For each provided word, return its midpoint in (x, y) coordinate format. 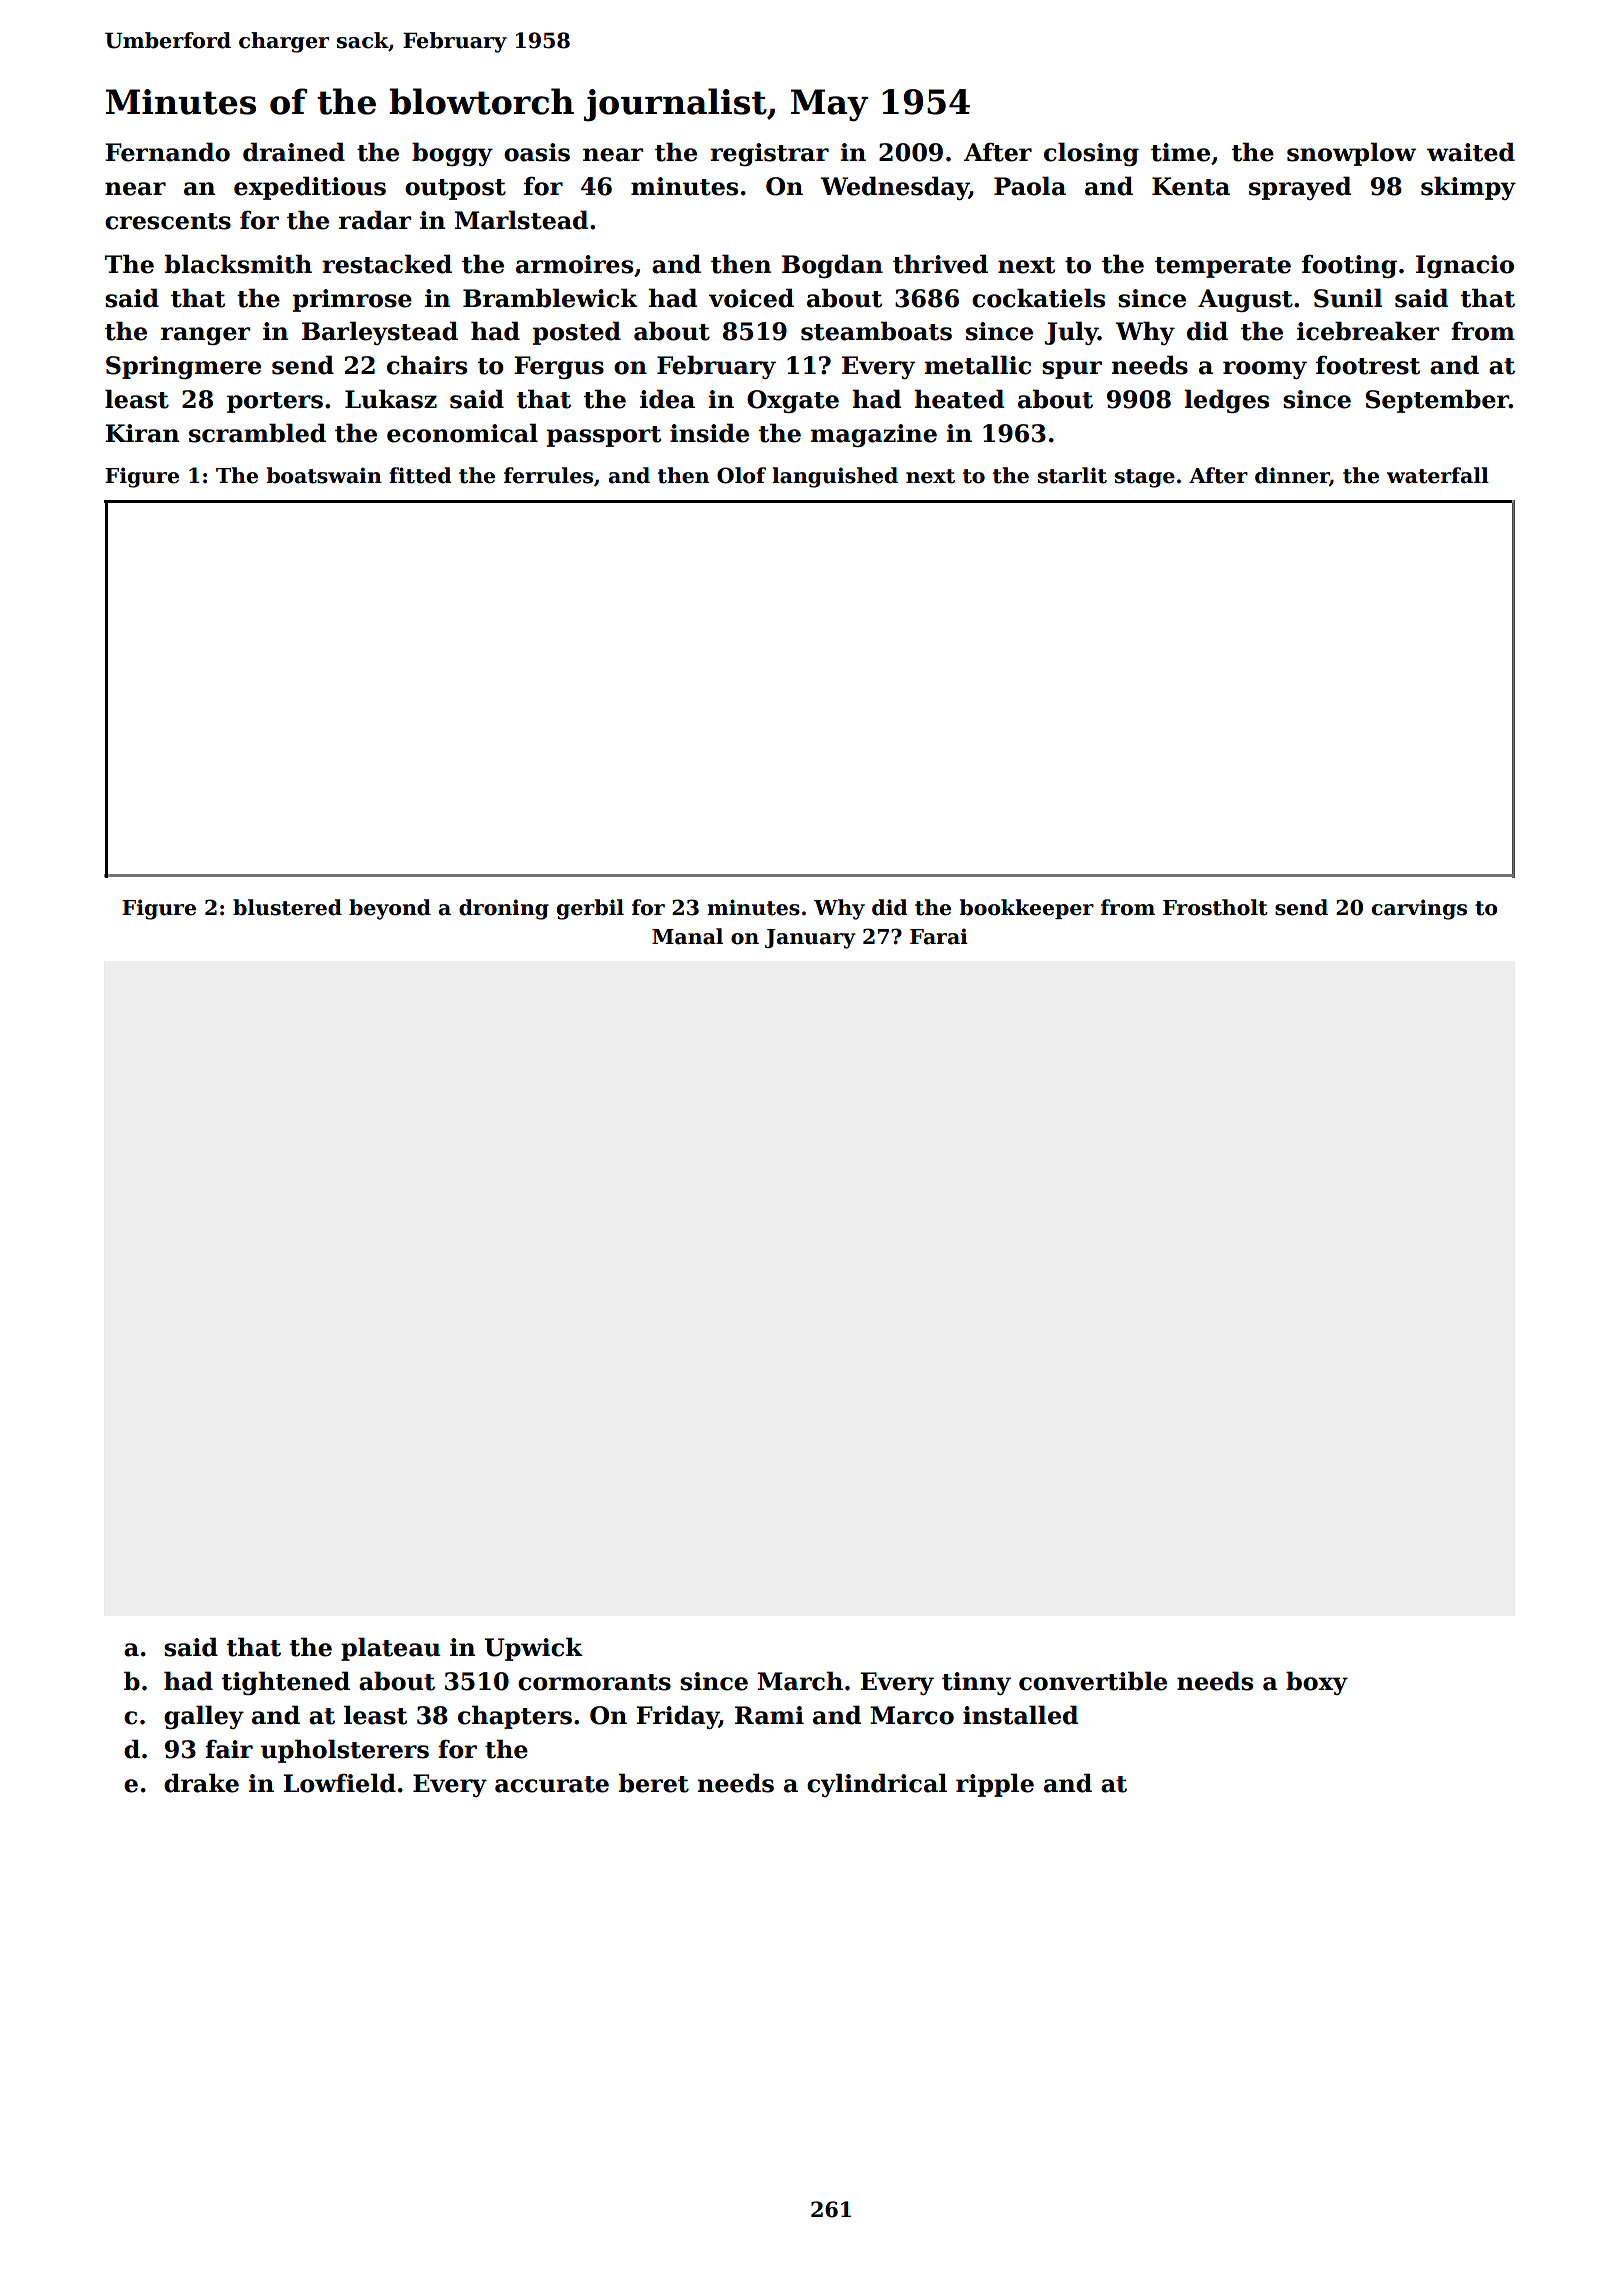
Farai (939, 936)
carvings (1419, 909)
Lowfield (339, 1783)
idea (667, 399)
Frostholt (1215, 907)
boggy (452, 154)
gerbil (590, 909)
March (800, 1681)
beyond (390, 909)
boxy (1317, 1683)
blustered (287, 907)
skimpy (1468, 188)
